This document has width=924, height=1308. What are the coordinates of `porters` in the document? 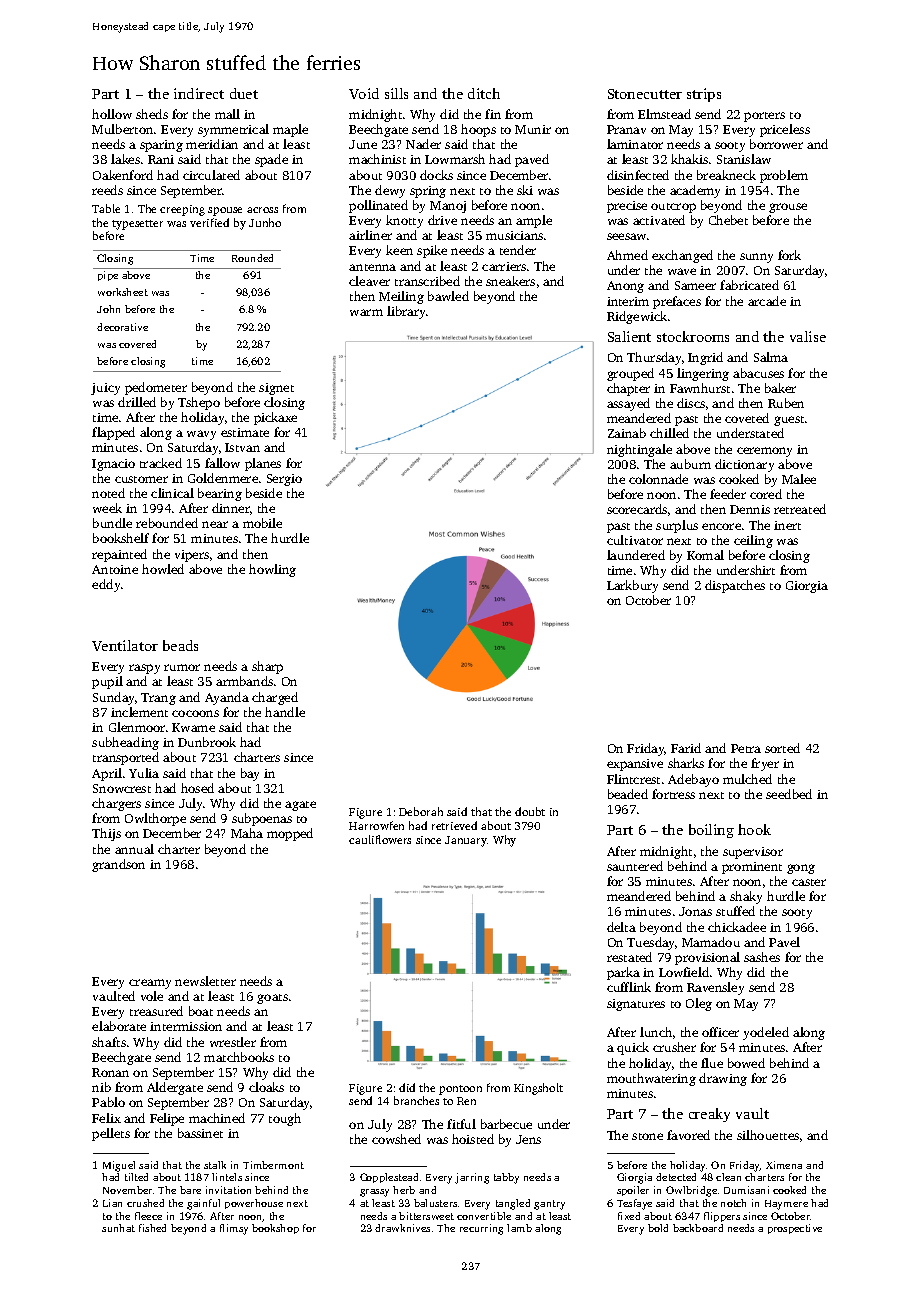 It's located at (764, 117).
